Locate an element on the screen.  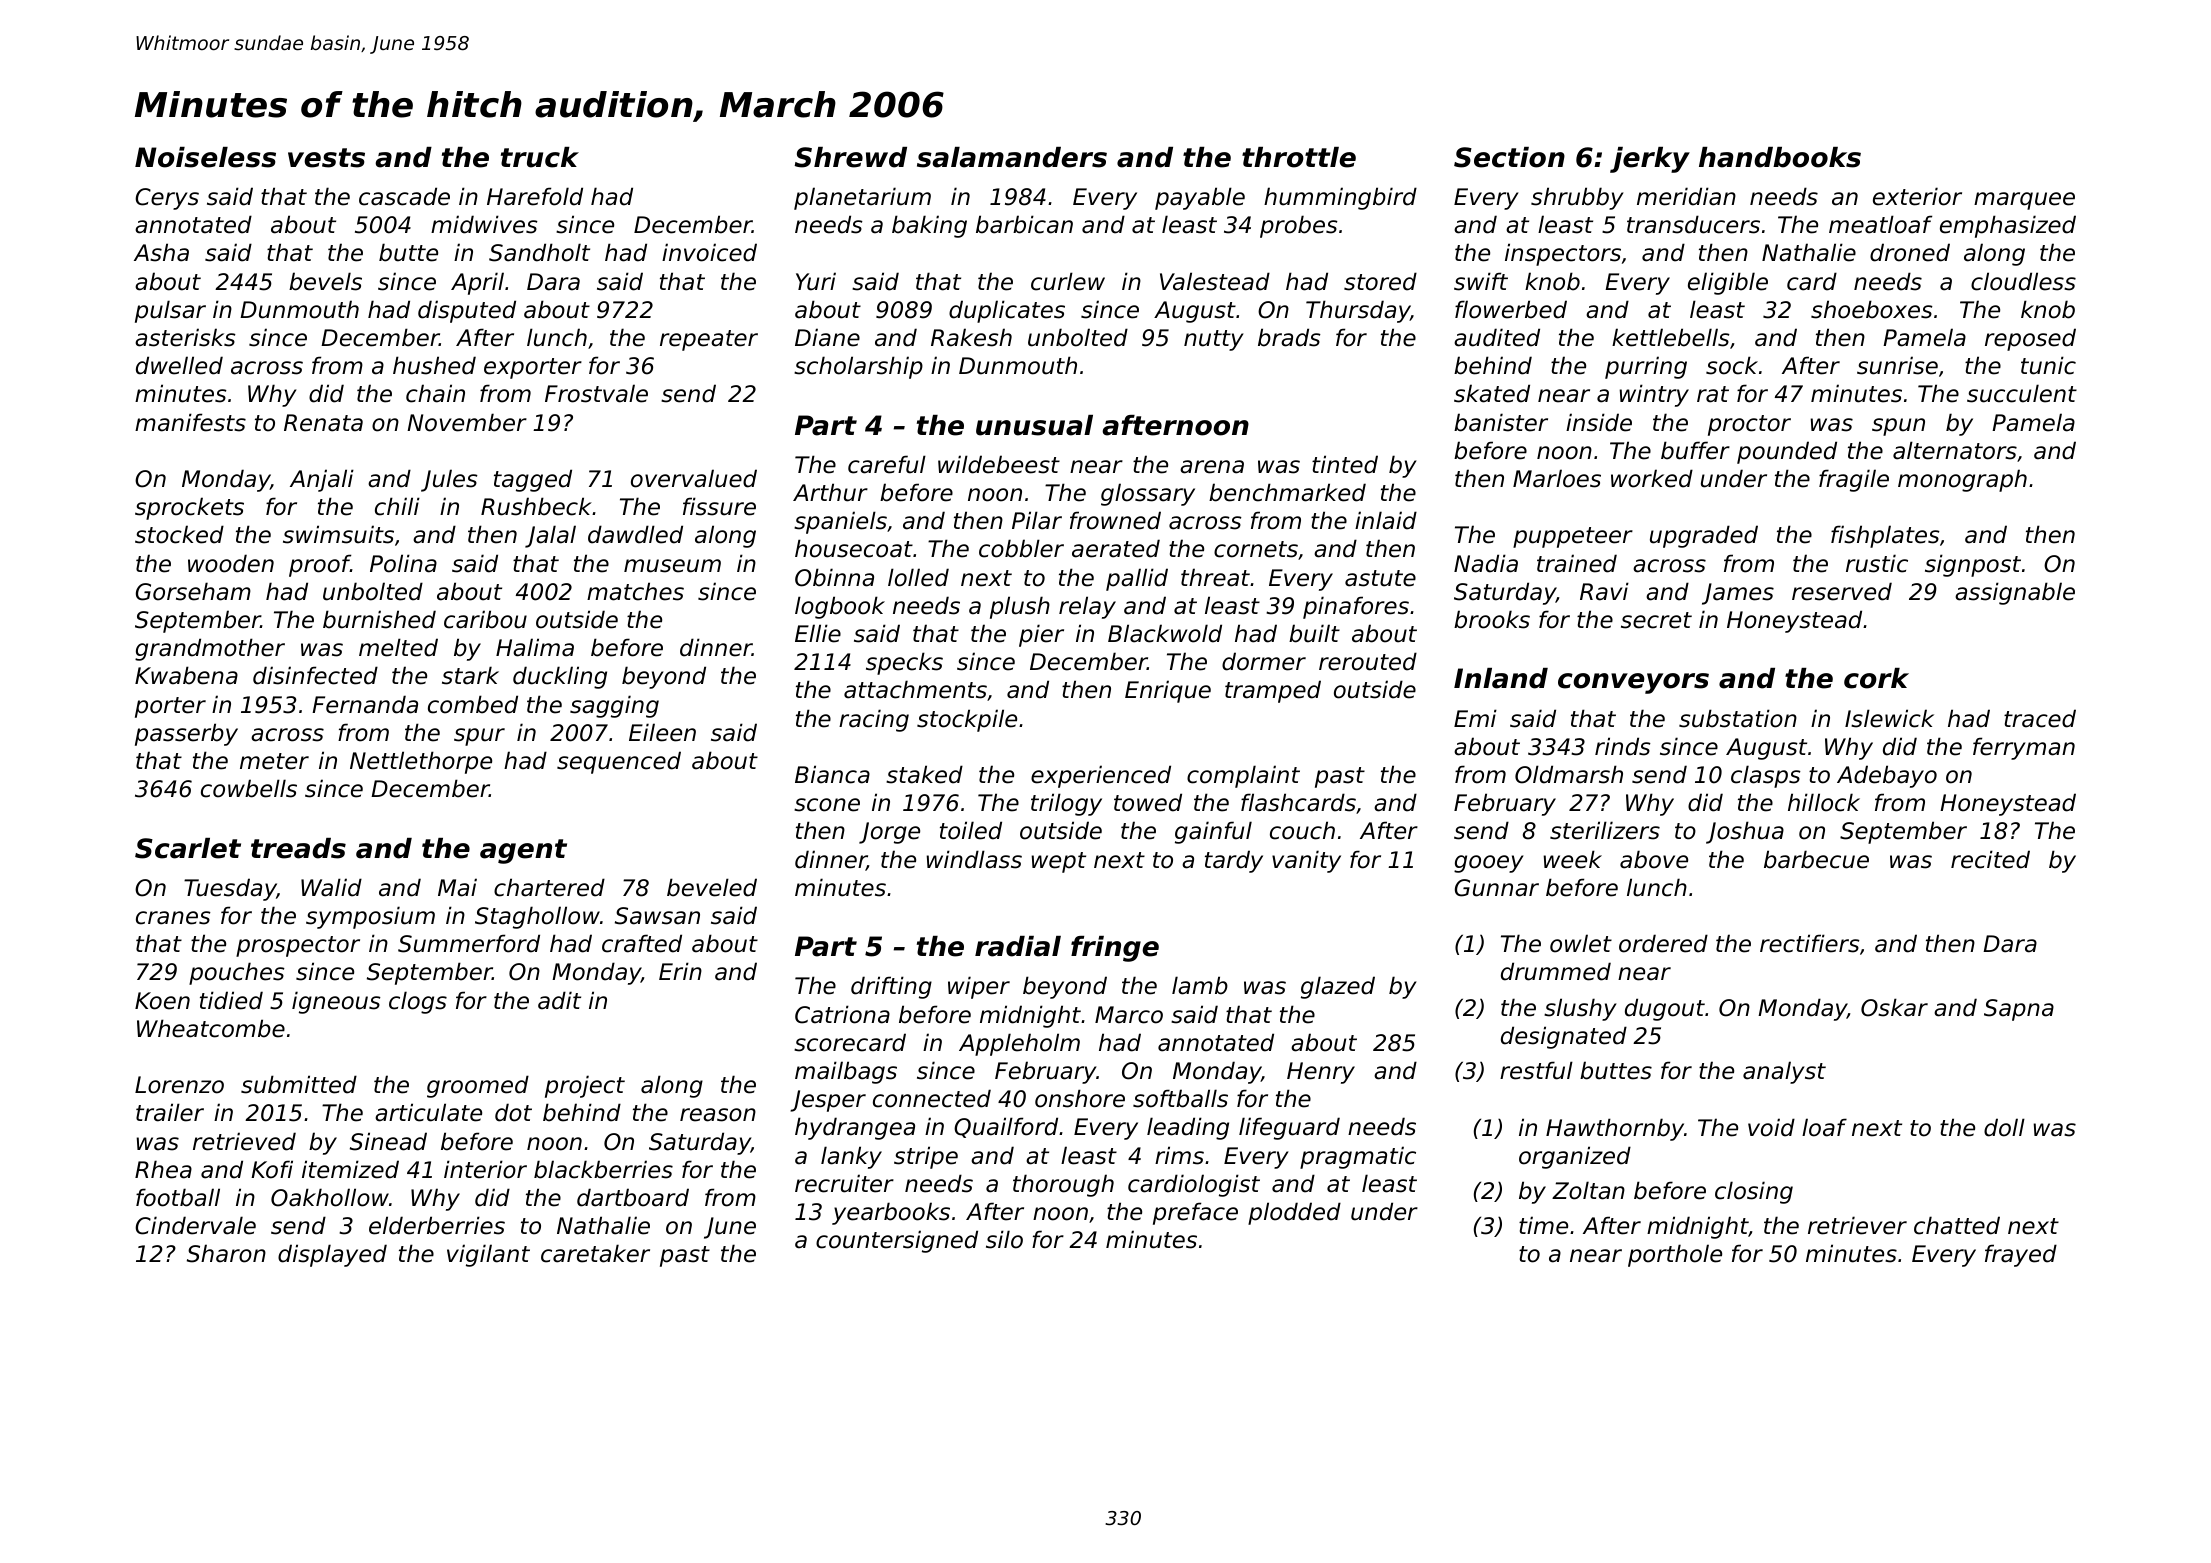
Shrewd is located at coordinates (850, 157).
